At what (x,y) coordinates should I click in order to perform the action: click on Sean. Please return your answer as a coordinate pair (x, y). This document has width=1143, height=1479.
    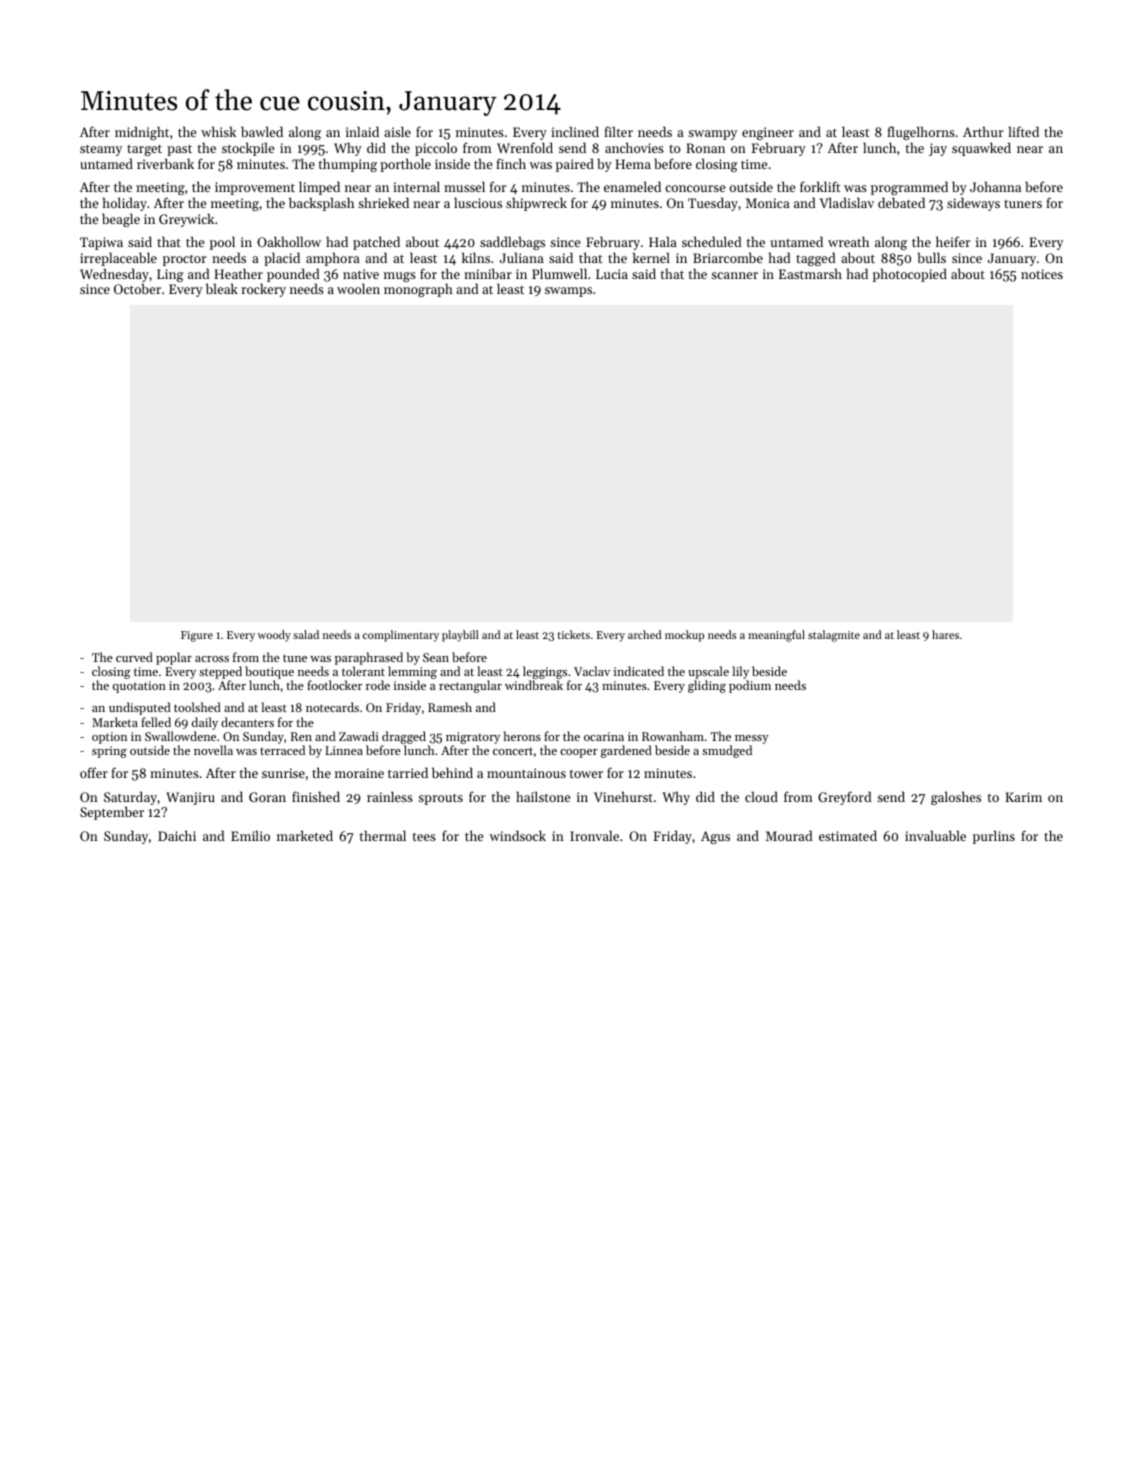
    Looking at the image, I should click on (436, 657).
